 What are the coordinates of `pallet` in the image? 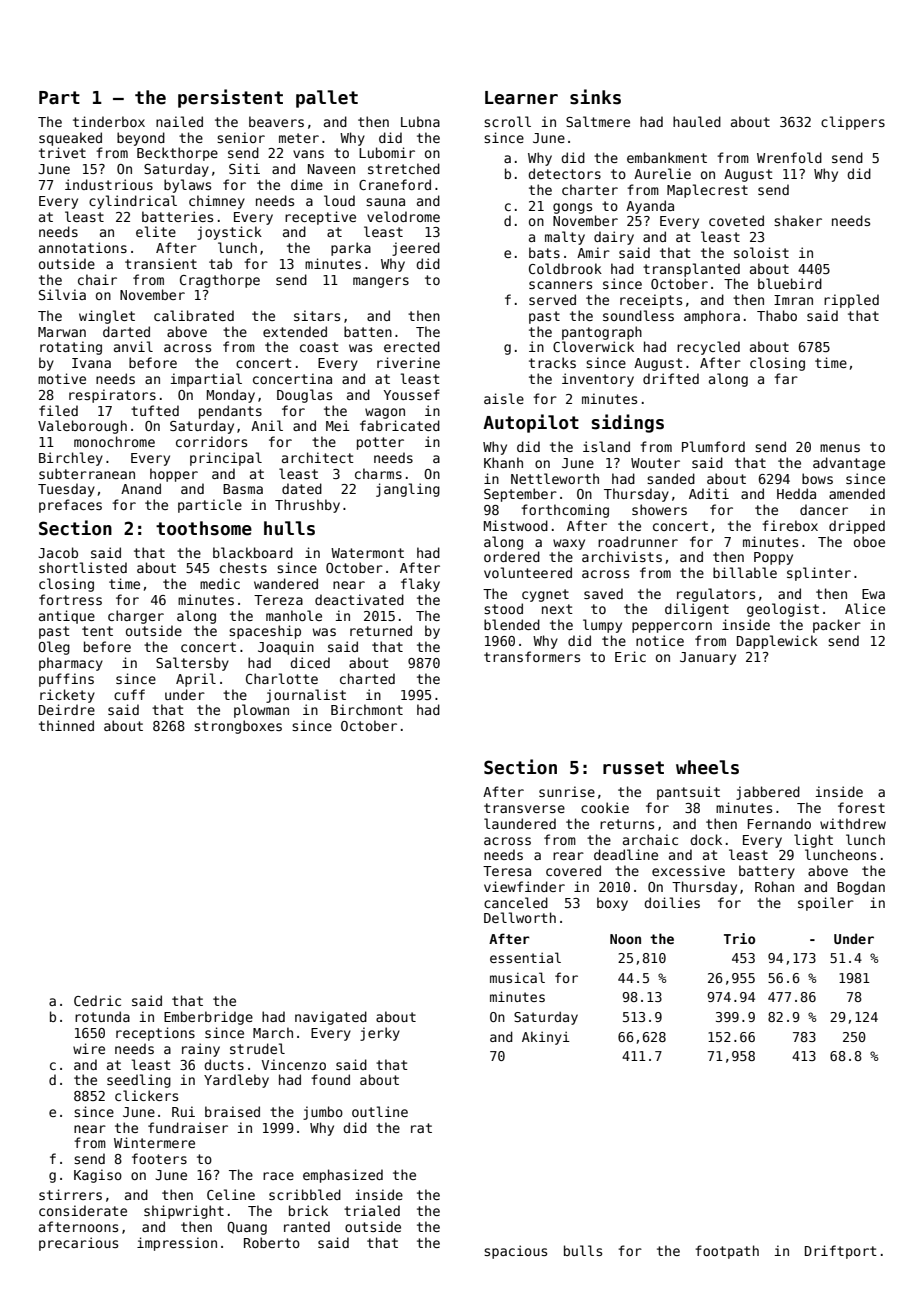 It's located at (327, 99).
